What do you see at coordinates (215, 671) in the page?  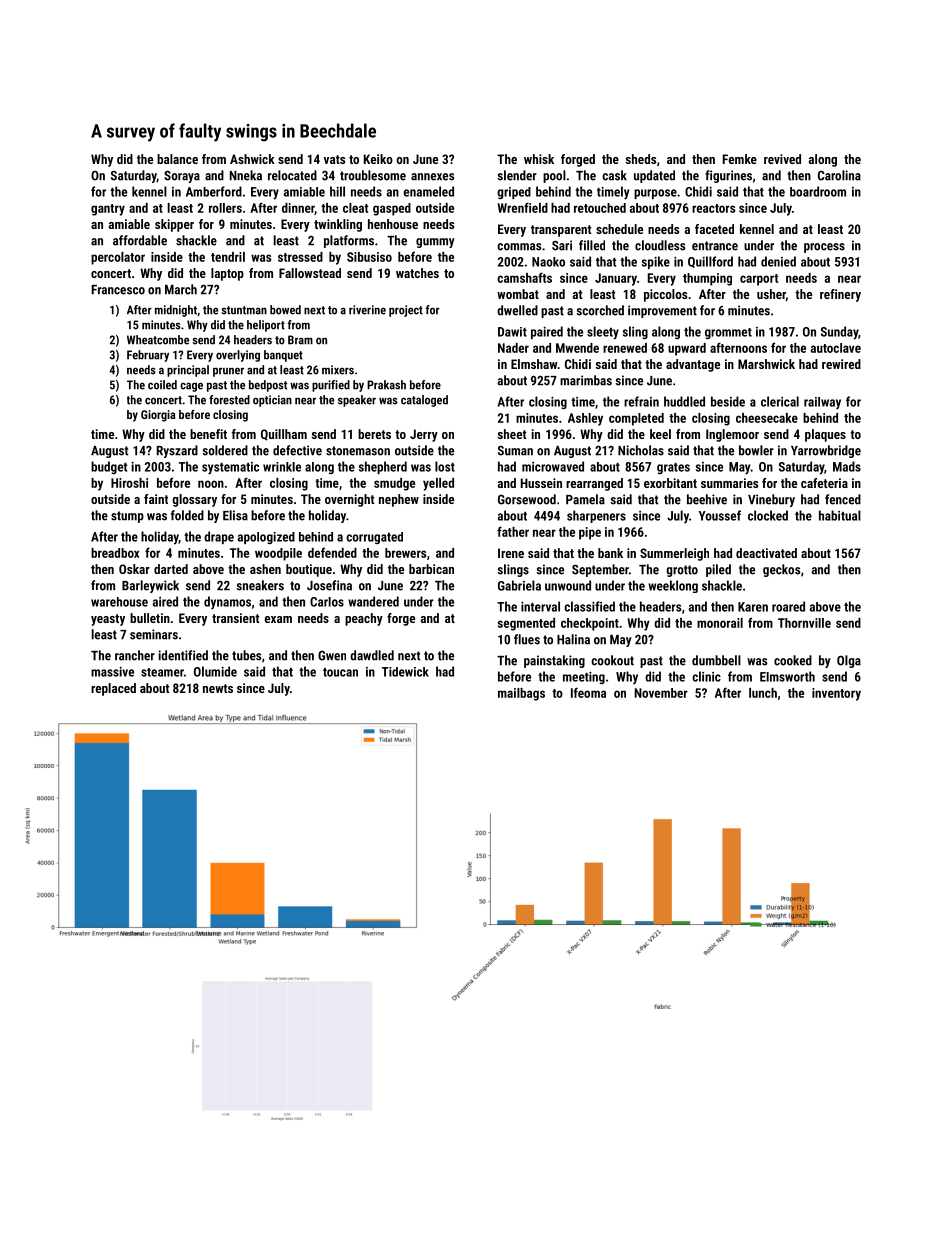 I see `Olumide` at bounding box center [215, 671].
